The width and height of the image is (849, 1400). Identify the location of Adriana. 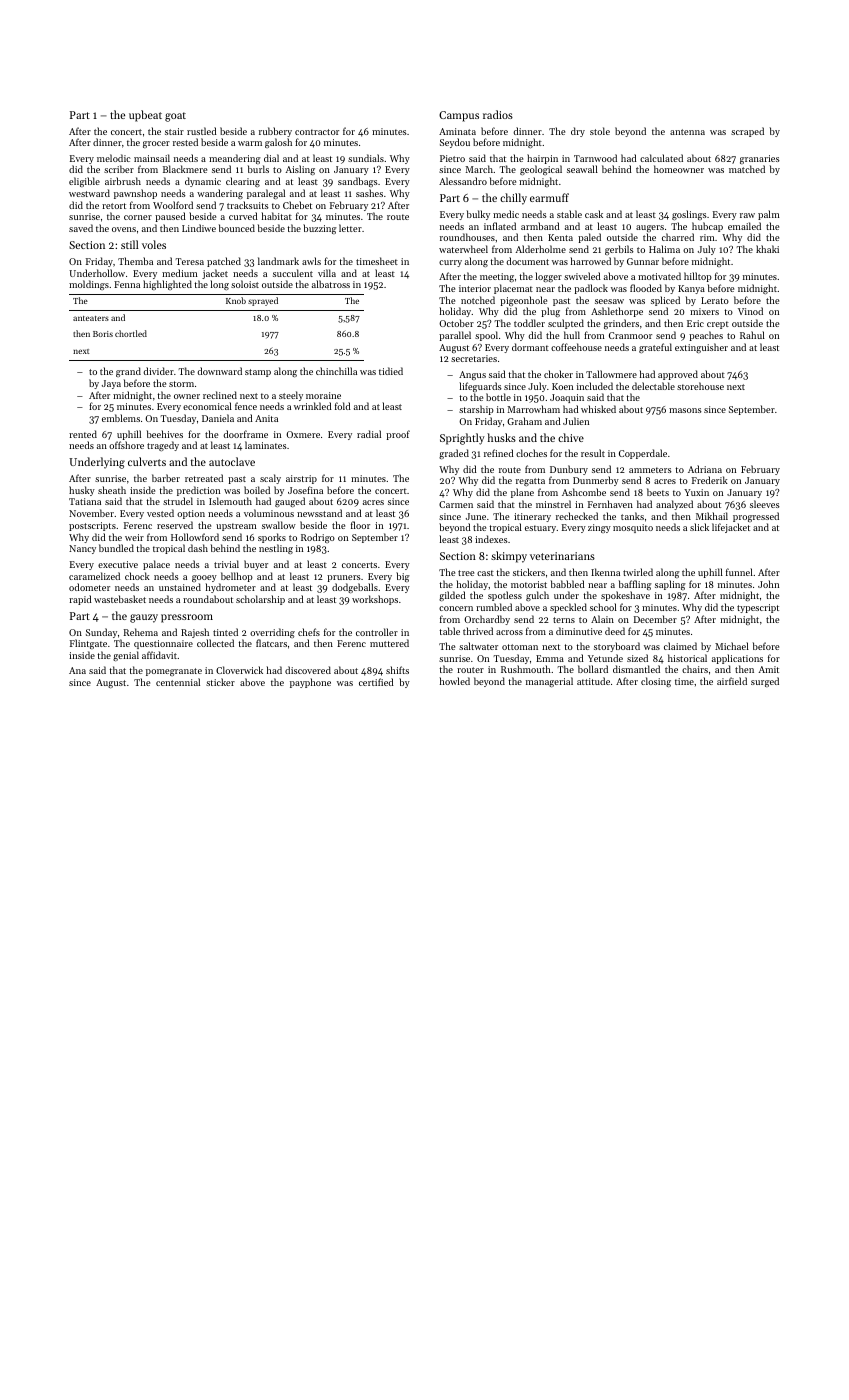
(705, 469).
